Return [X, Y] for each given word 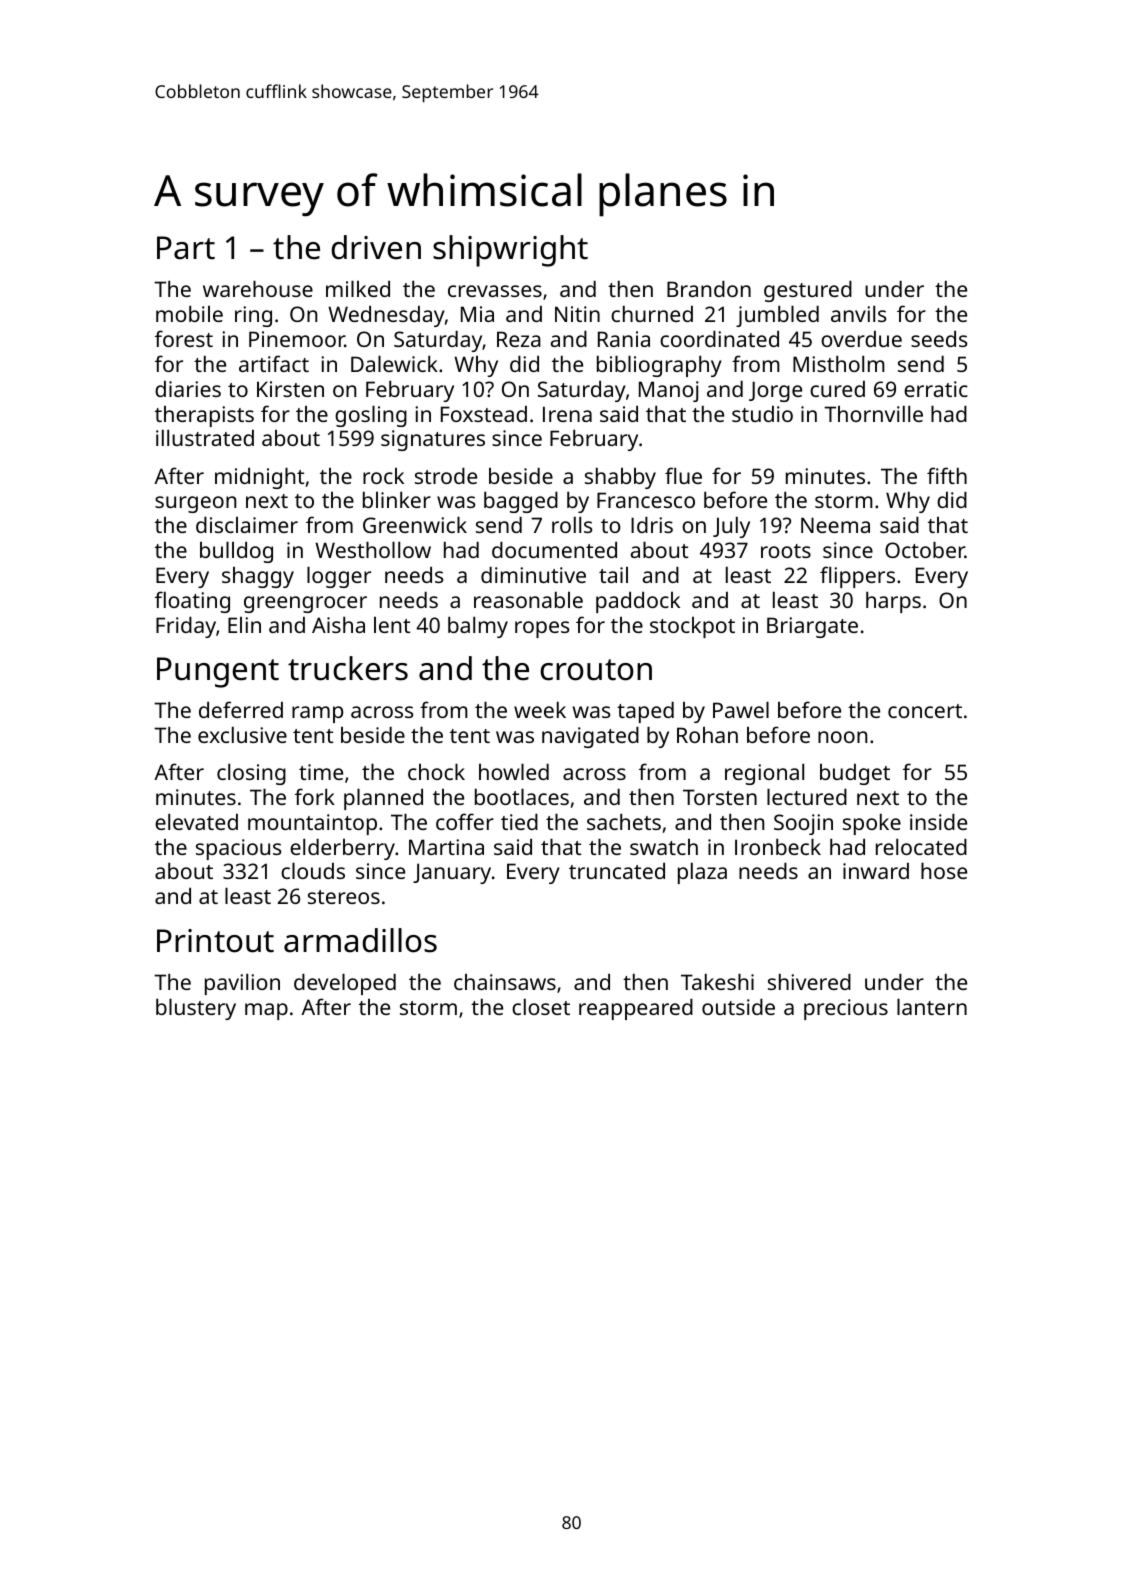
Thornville [873, 413]
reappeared [636, 1009]
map [266, 1011]
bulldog [236, 552]
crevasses [495, 291]
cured [837, 388]
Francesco [646, 500]
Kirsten [290, 389]
